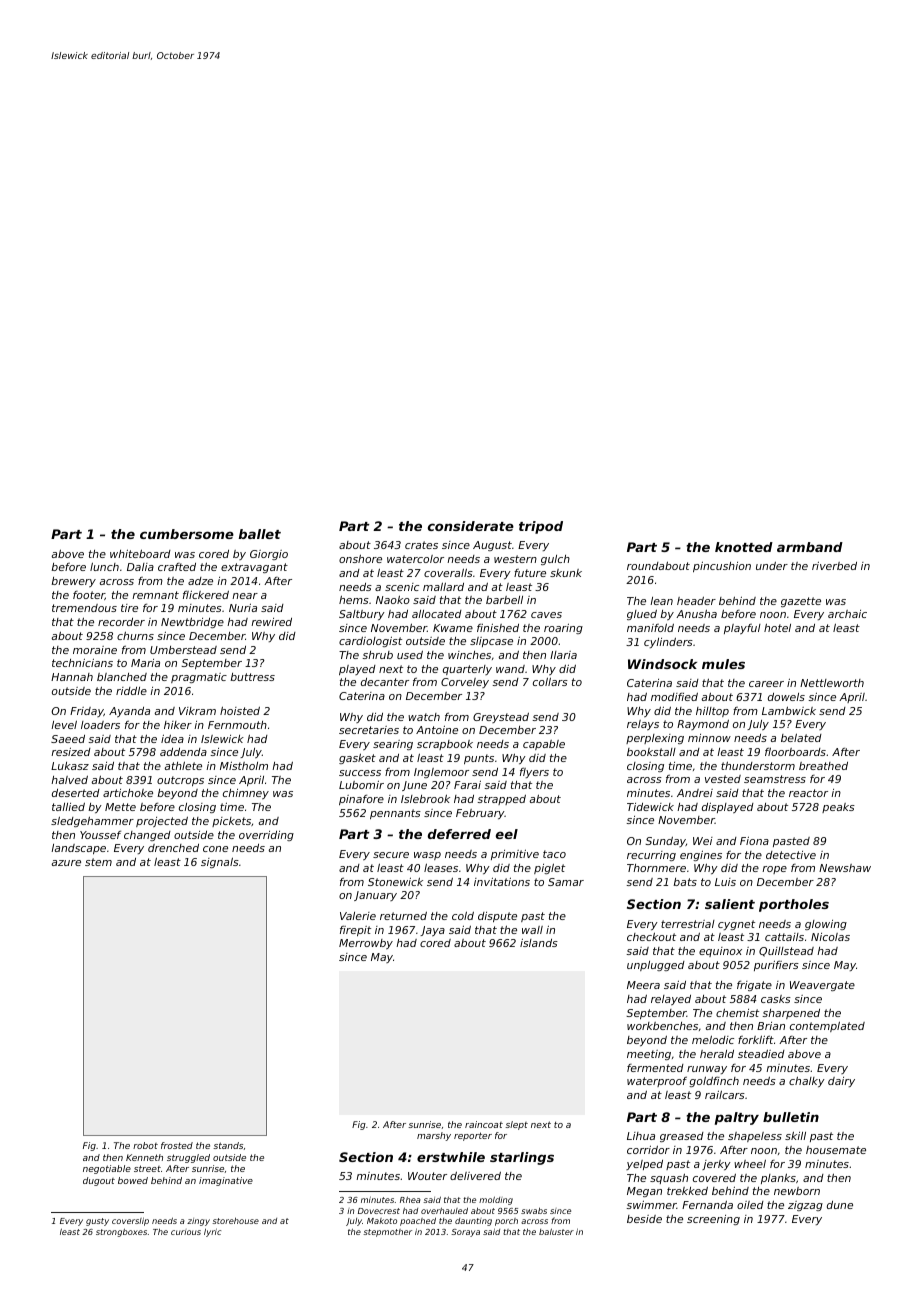  I want to click on cygnet, so click(736, 925).
